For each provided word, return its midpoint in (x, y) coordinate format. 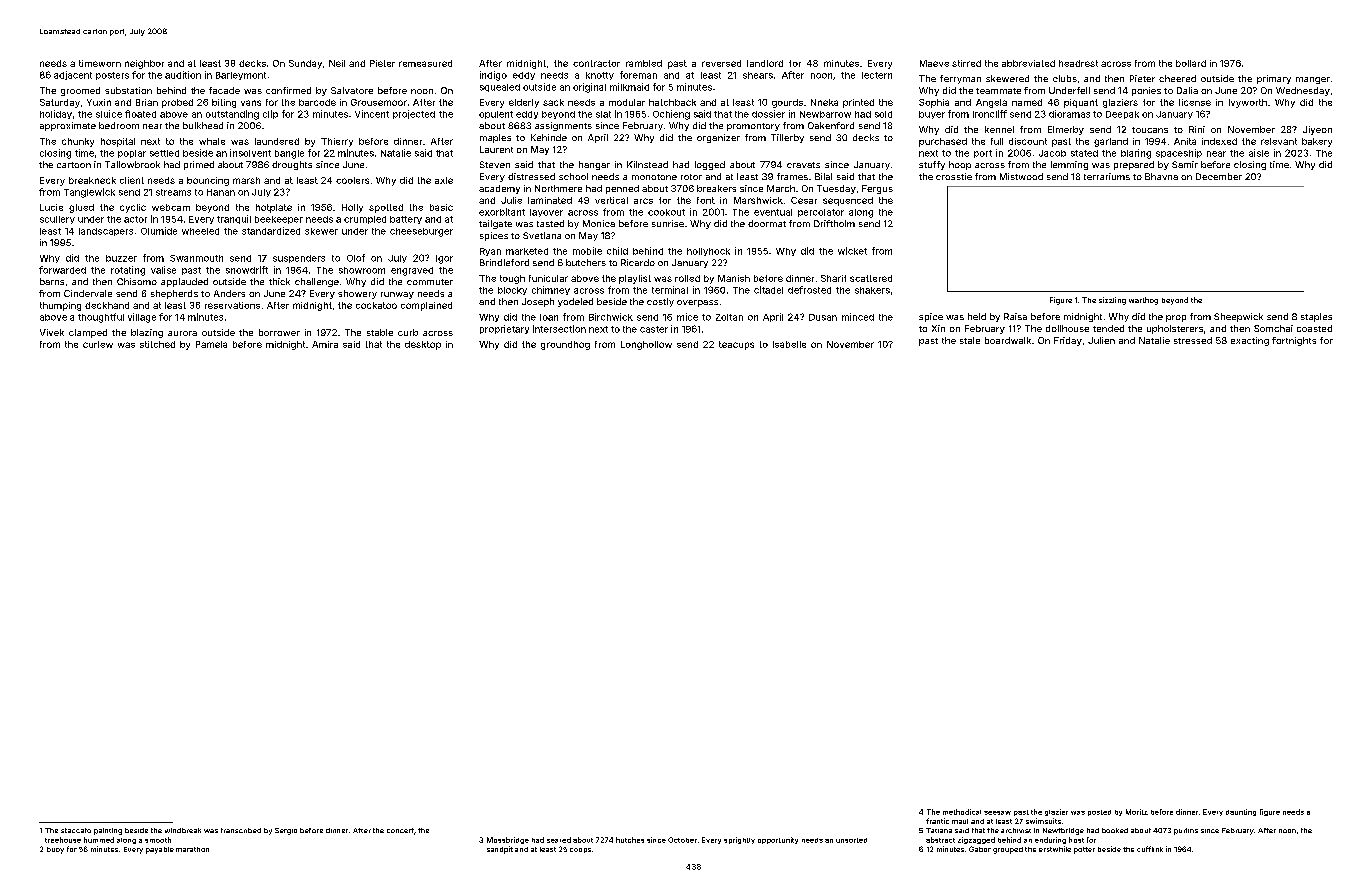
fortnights (1294, 341)
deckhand (107, 305)
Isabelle (789, 344)
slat (603, 114)
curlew (98, 344)
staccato (76, 830)
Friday (1068, 341)
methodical (962, 812)
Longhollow (646, 345)
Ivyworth (1248, 103)
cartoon (74, 165)
